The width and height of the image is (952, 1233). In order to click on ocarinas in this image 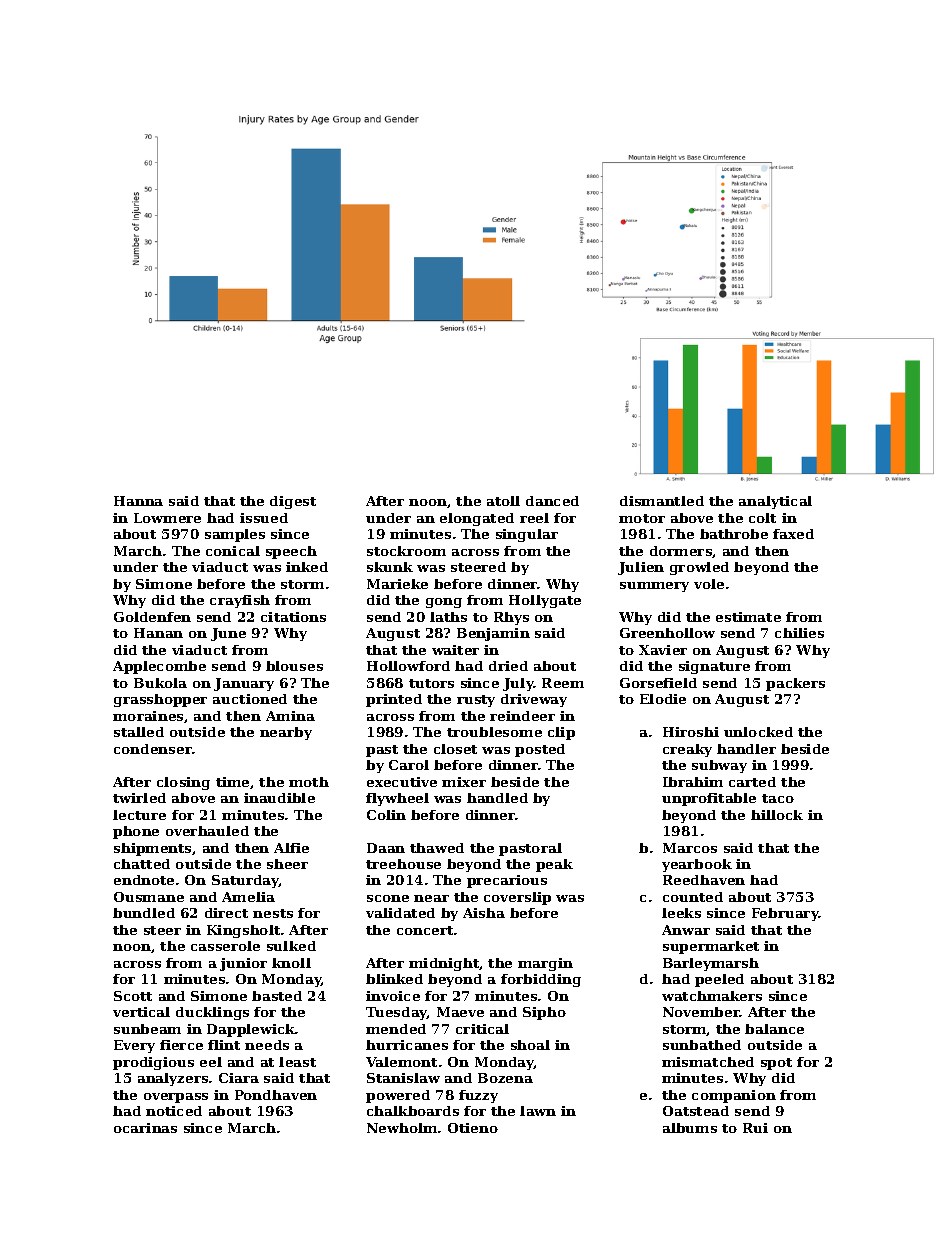, I will do `click(145, 1128)`.
